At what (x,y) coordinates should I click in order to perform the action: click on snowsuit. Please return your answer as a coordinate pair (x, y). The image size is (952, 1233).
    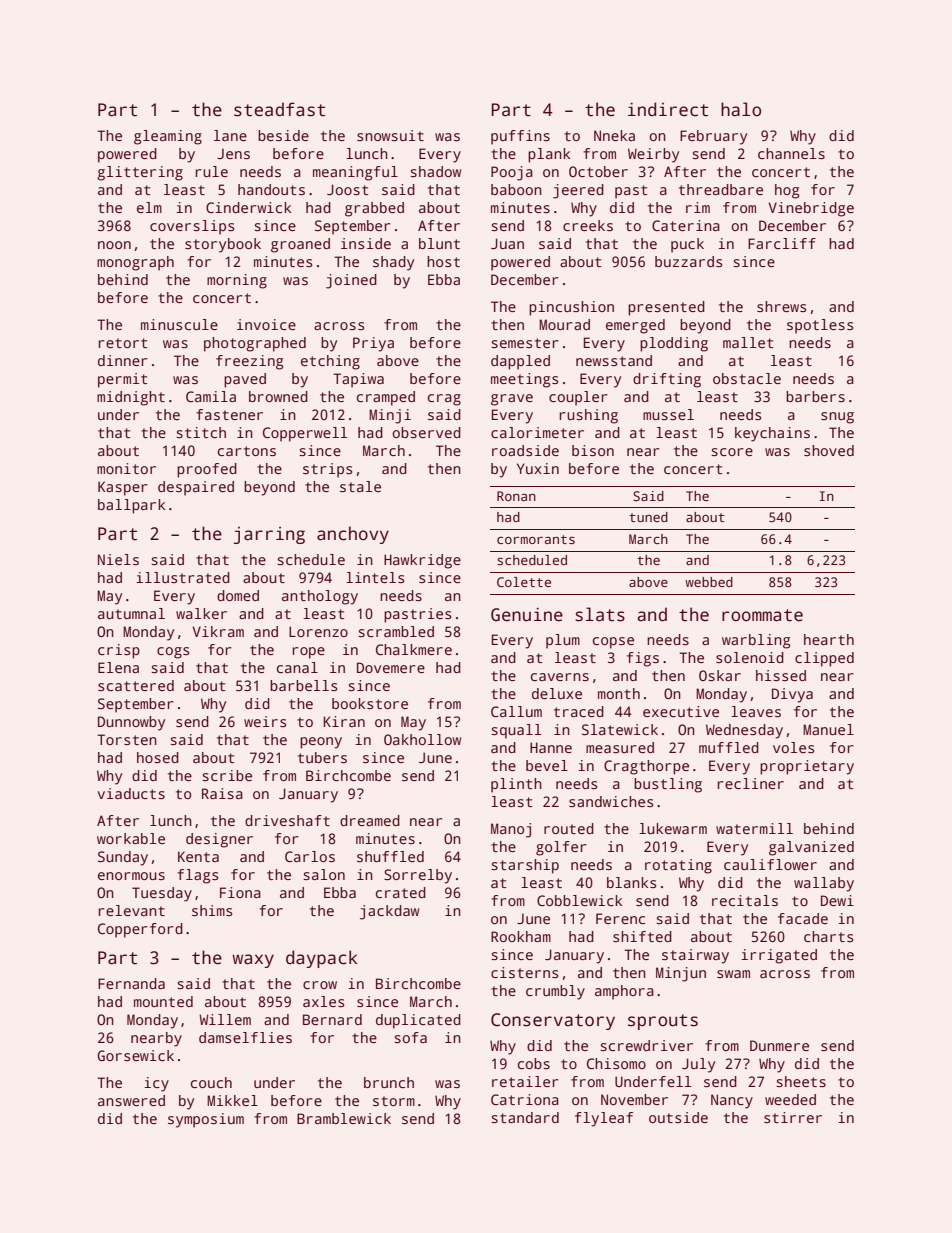
    Looking at the image, I should click on (390, 135).
